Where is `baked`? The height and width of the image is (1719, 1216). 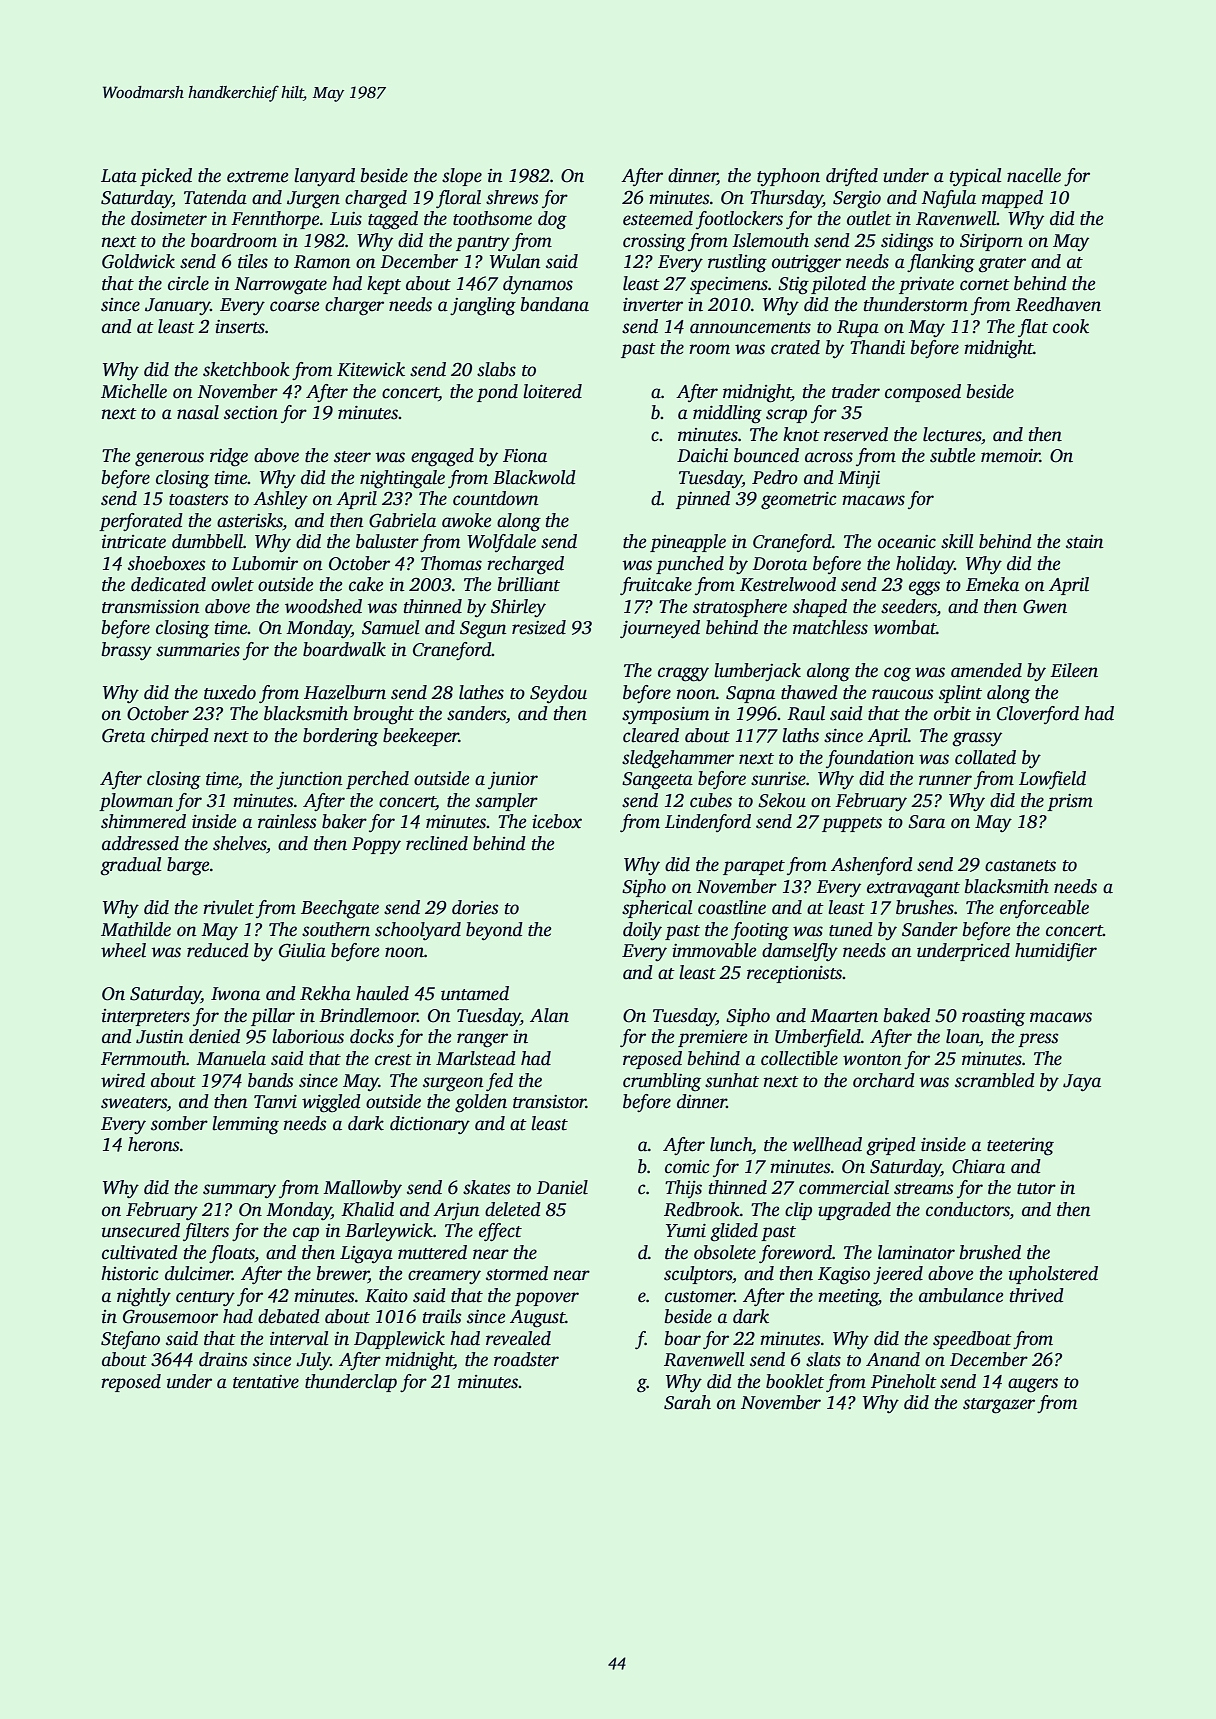 baked is located at coordinates (906, 1015).
